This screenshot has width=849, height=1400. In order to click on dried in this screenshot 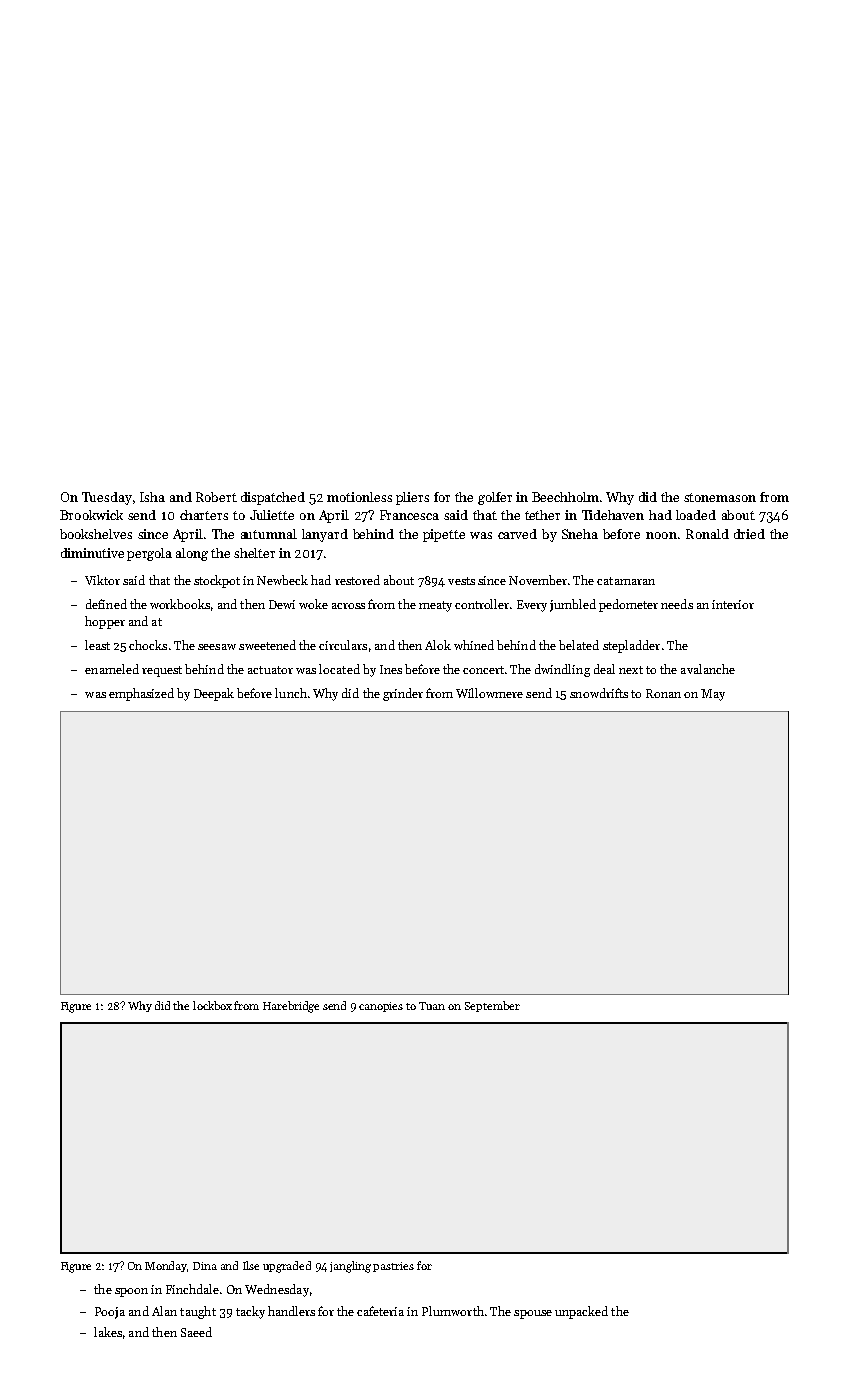, I will do `click(749, 534)`.
